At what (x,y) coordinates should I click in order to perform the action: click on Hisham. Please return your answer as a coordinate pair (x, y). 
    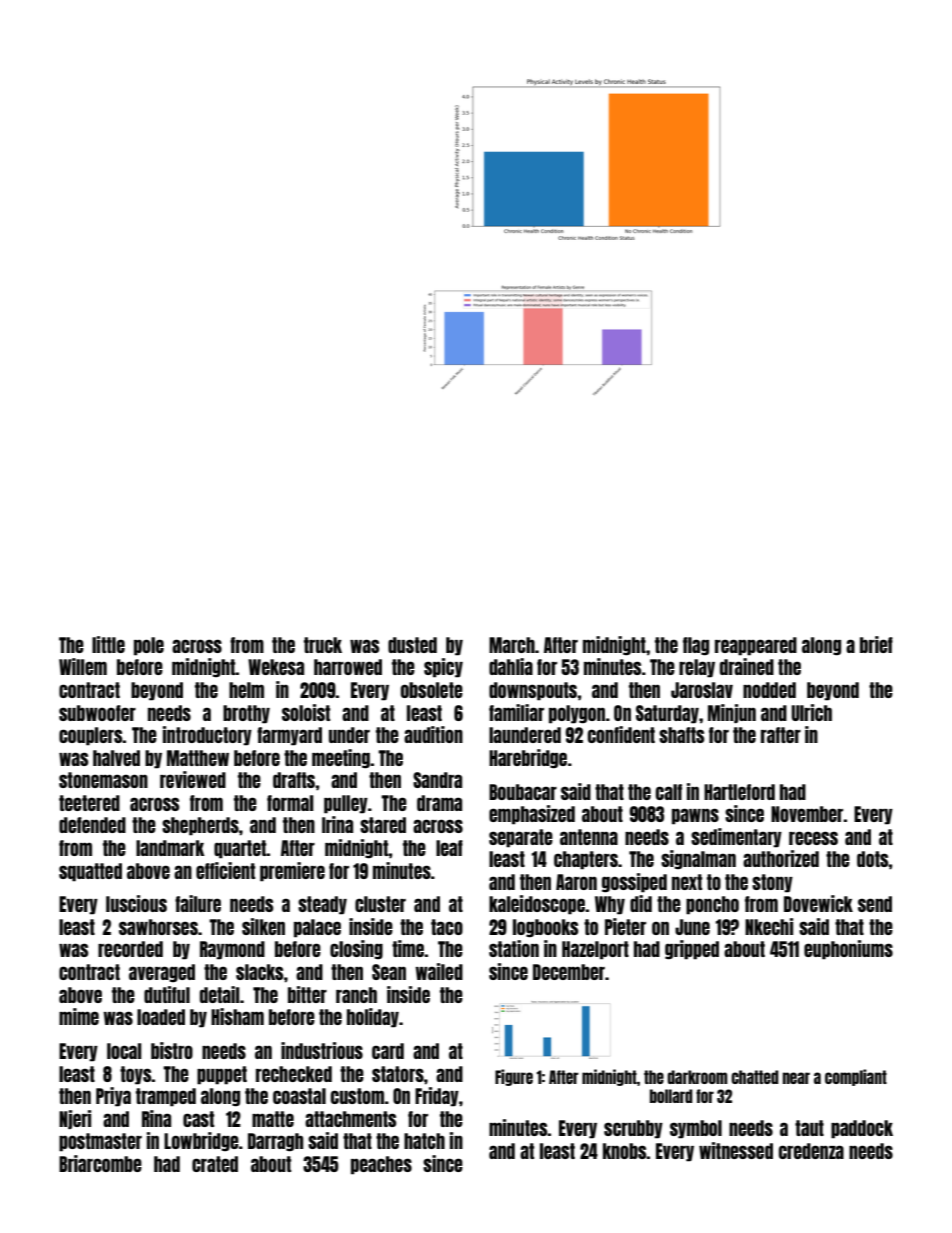
    Looking at the image, I should click on (237, 1016).
